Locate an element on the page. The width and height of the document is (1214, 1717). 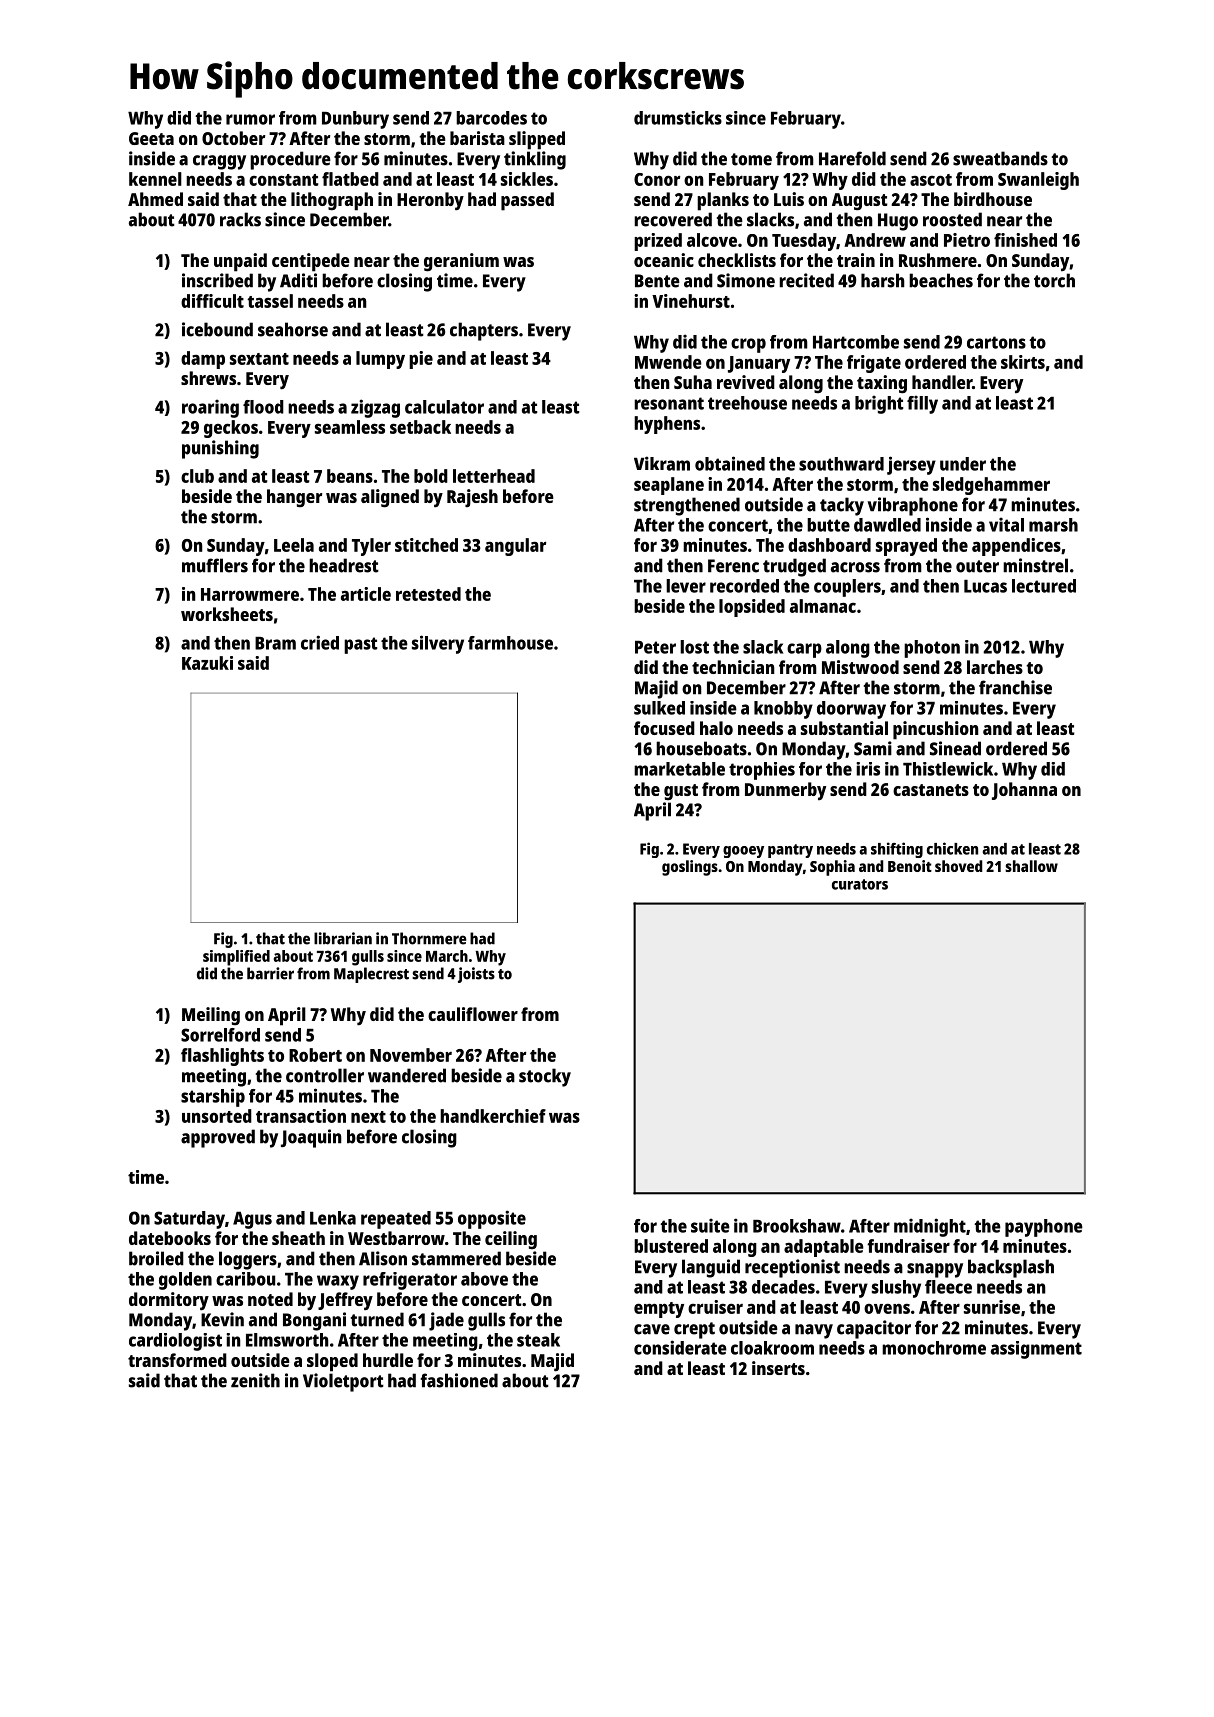
opposite is located at coordinates (492, 1219).
